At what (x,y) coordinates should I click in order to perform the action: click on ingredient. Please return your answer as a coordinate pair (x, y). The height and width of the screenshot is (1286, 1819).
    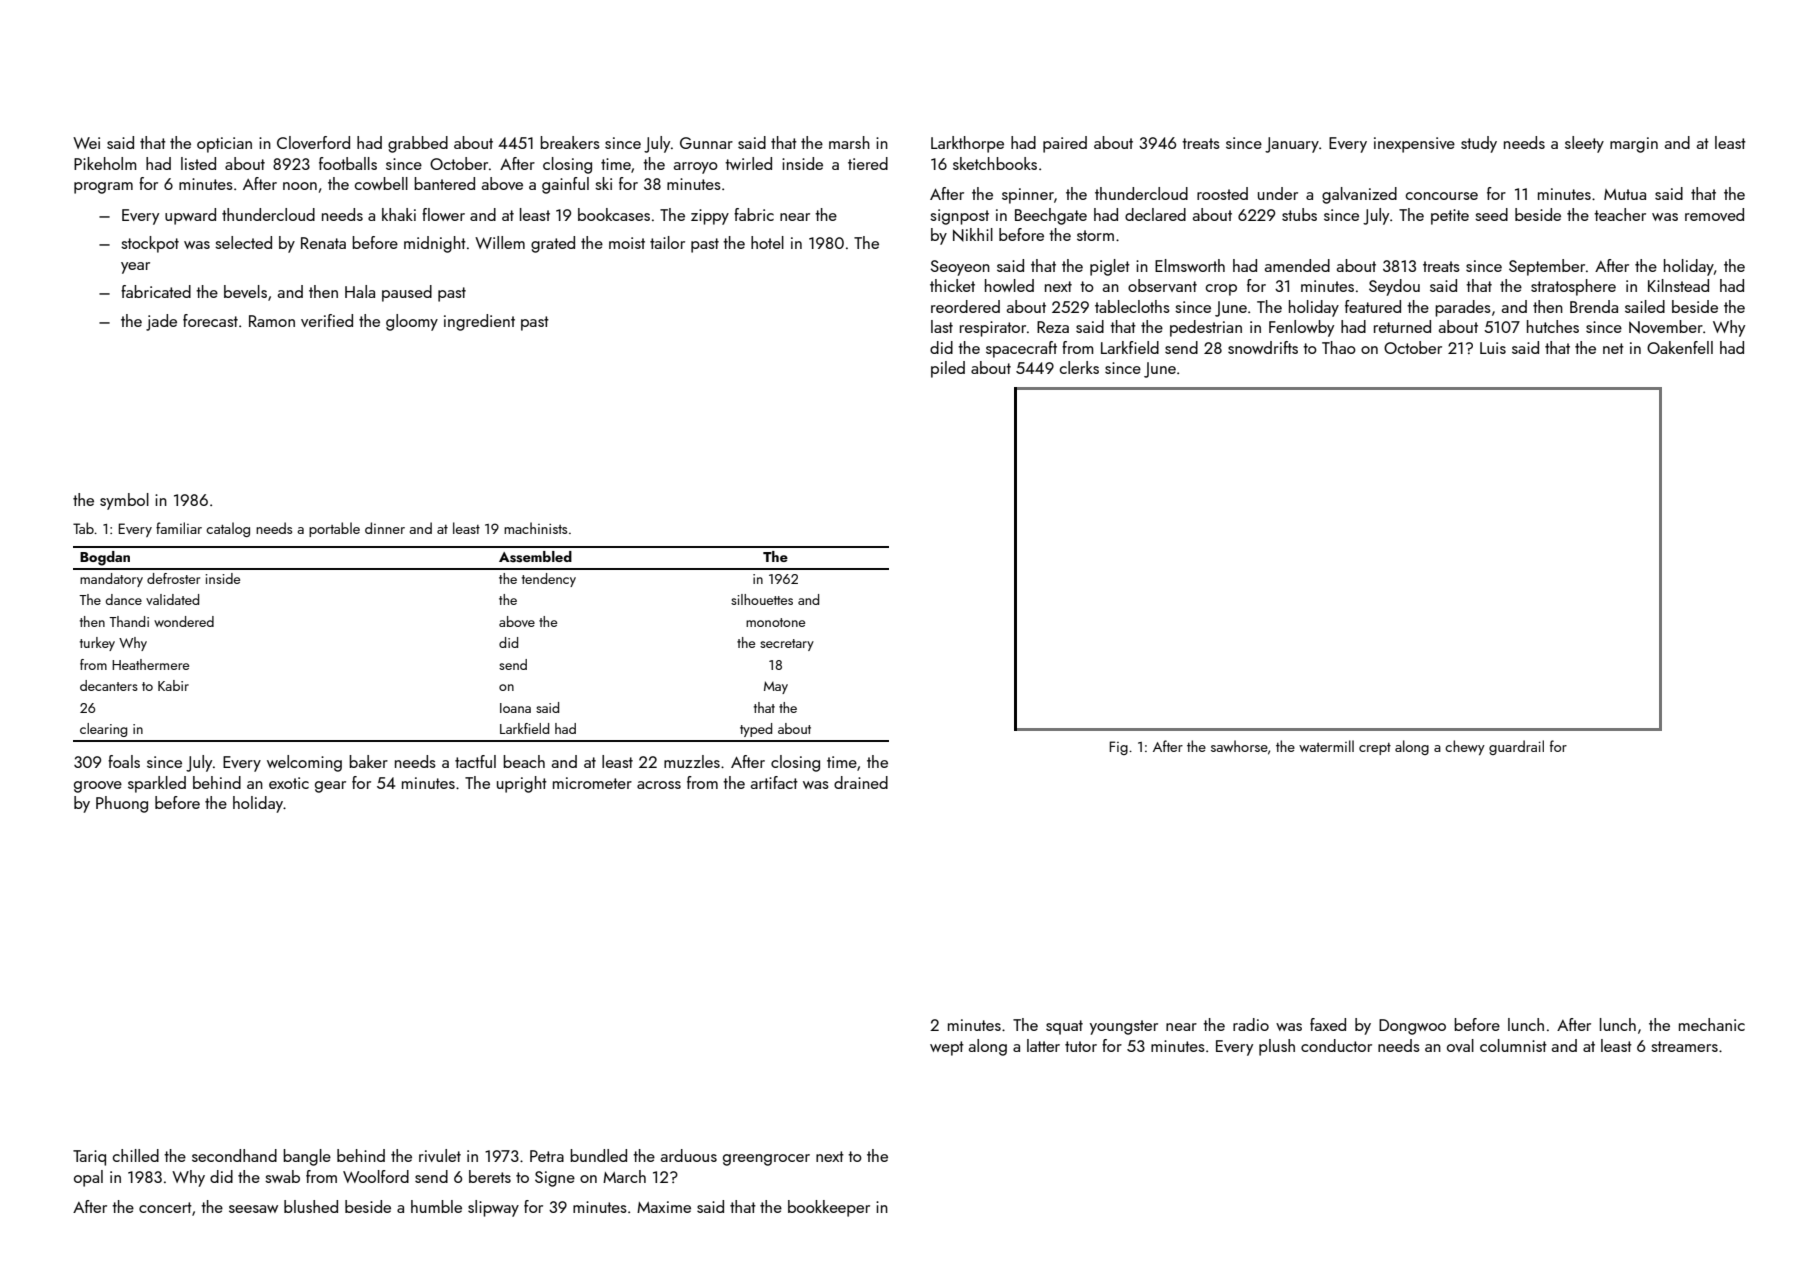
    Looking at the image, I should click on (479, 322).
